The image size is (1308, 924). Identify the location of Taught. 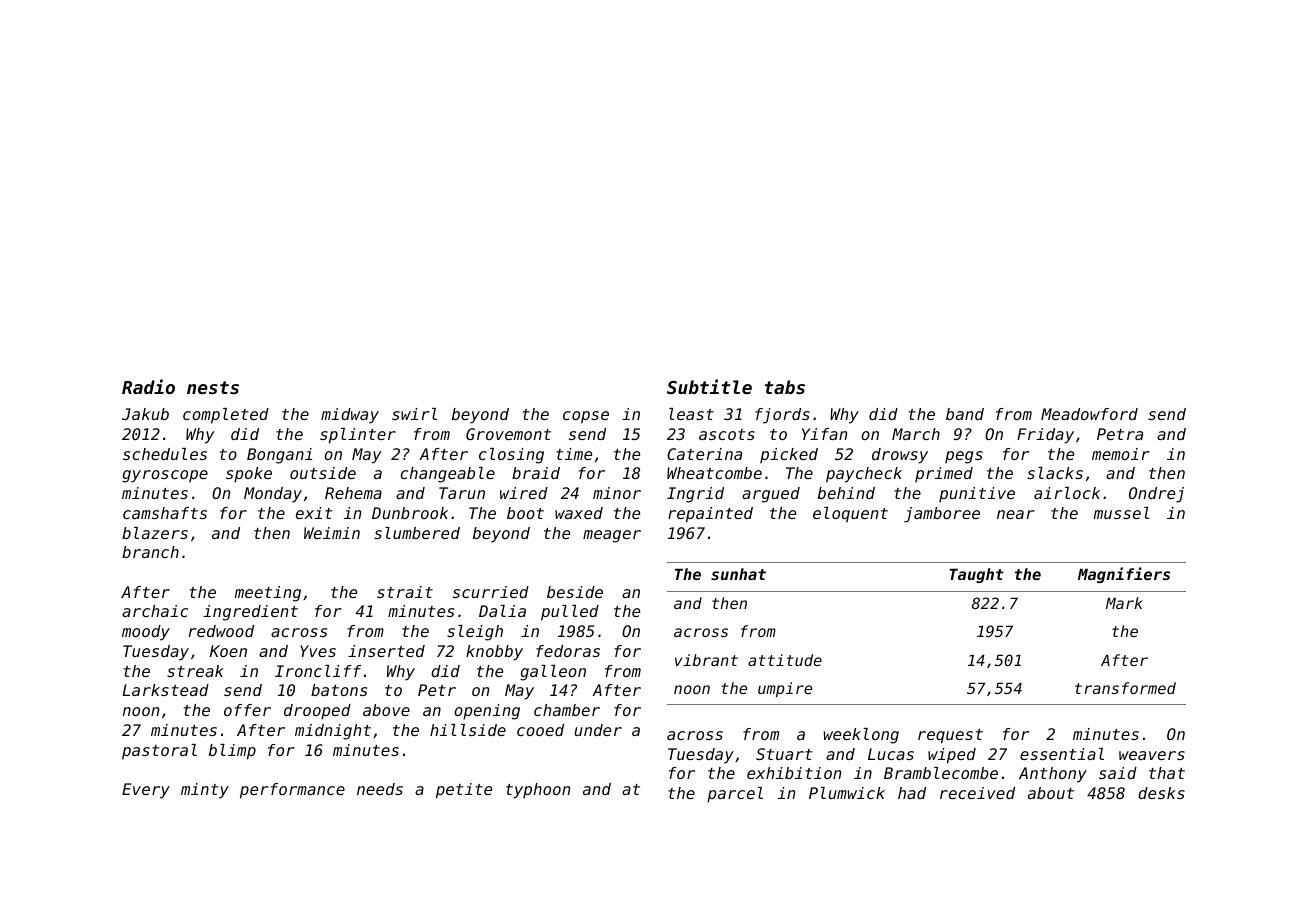
(977, 575).
